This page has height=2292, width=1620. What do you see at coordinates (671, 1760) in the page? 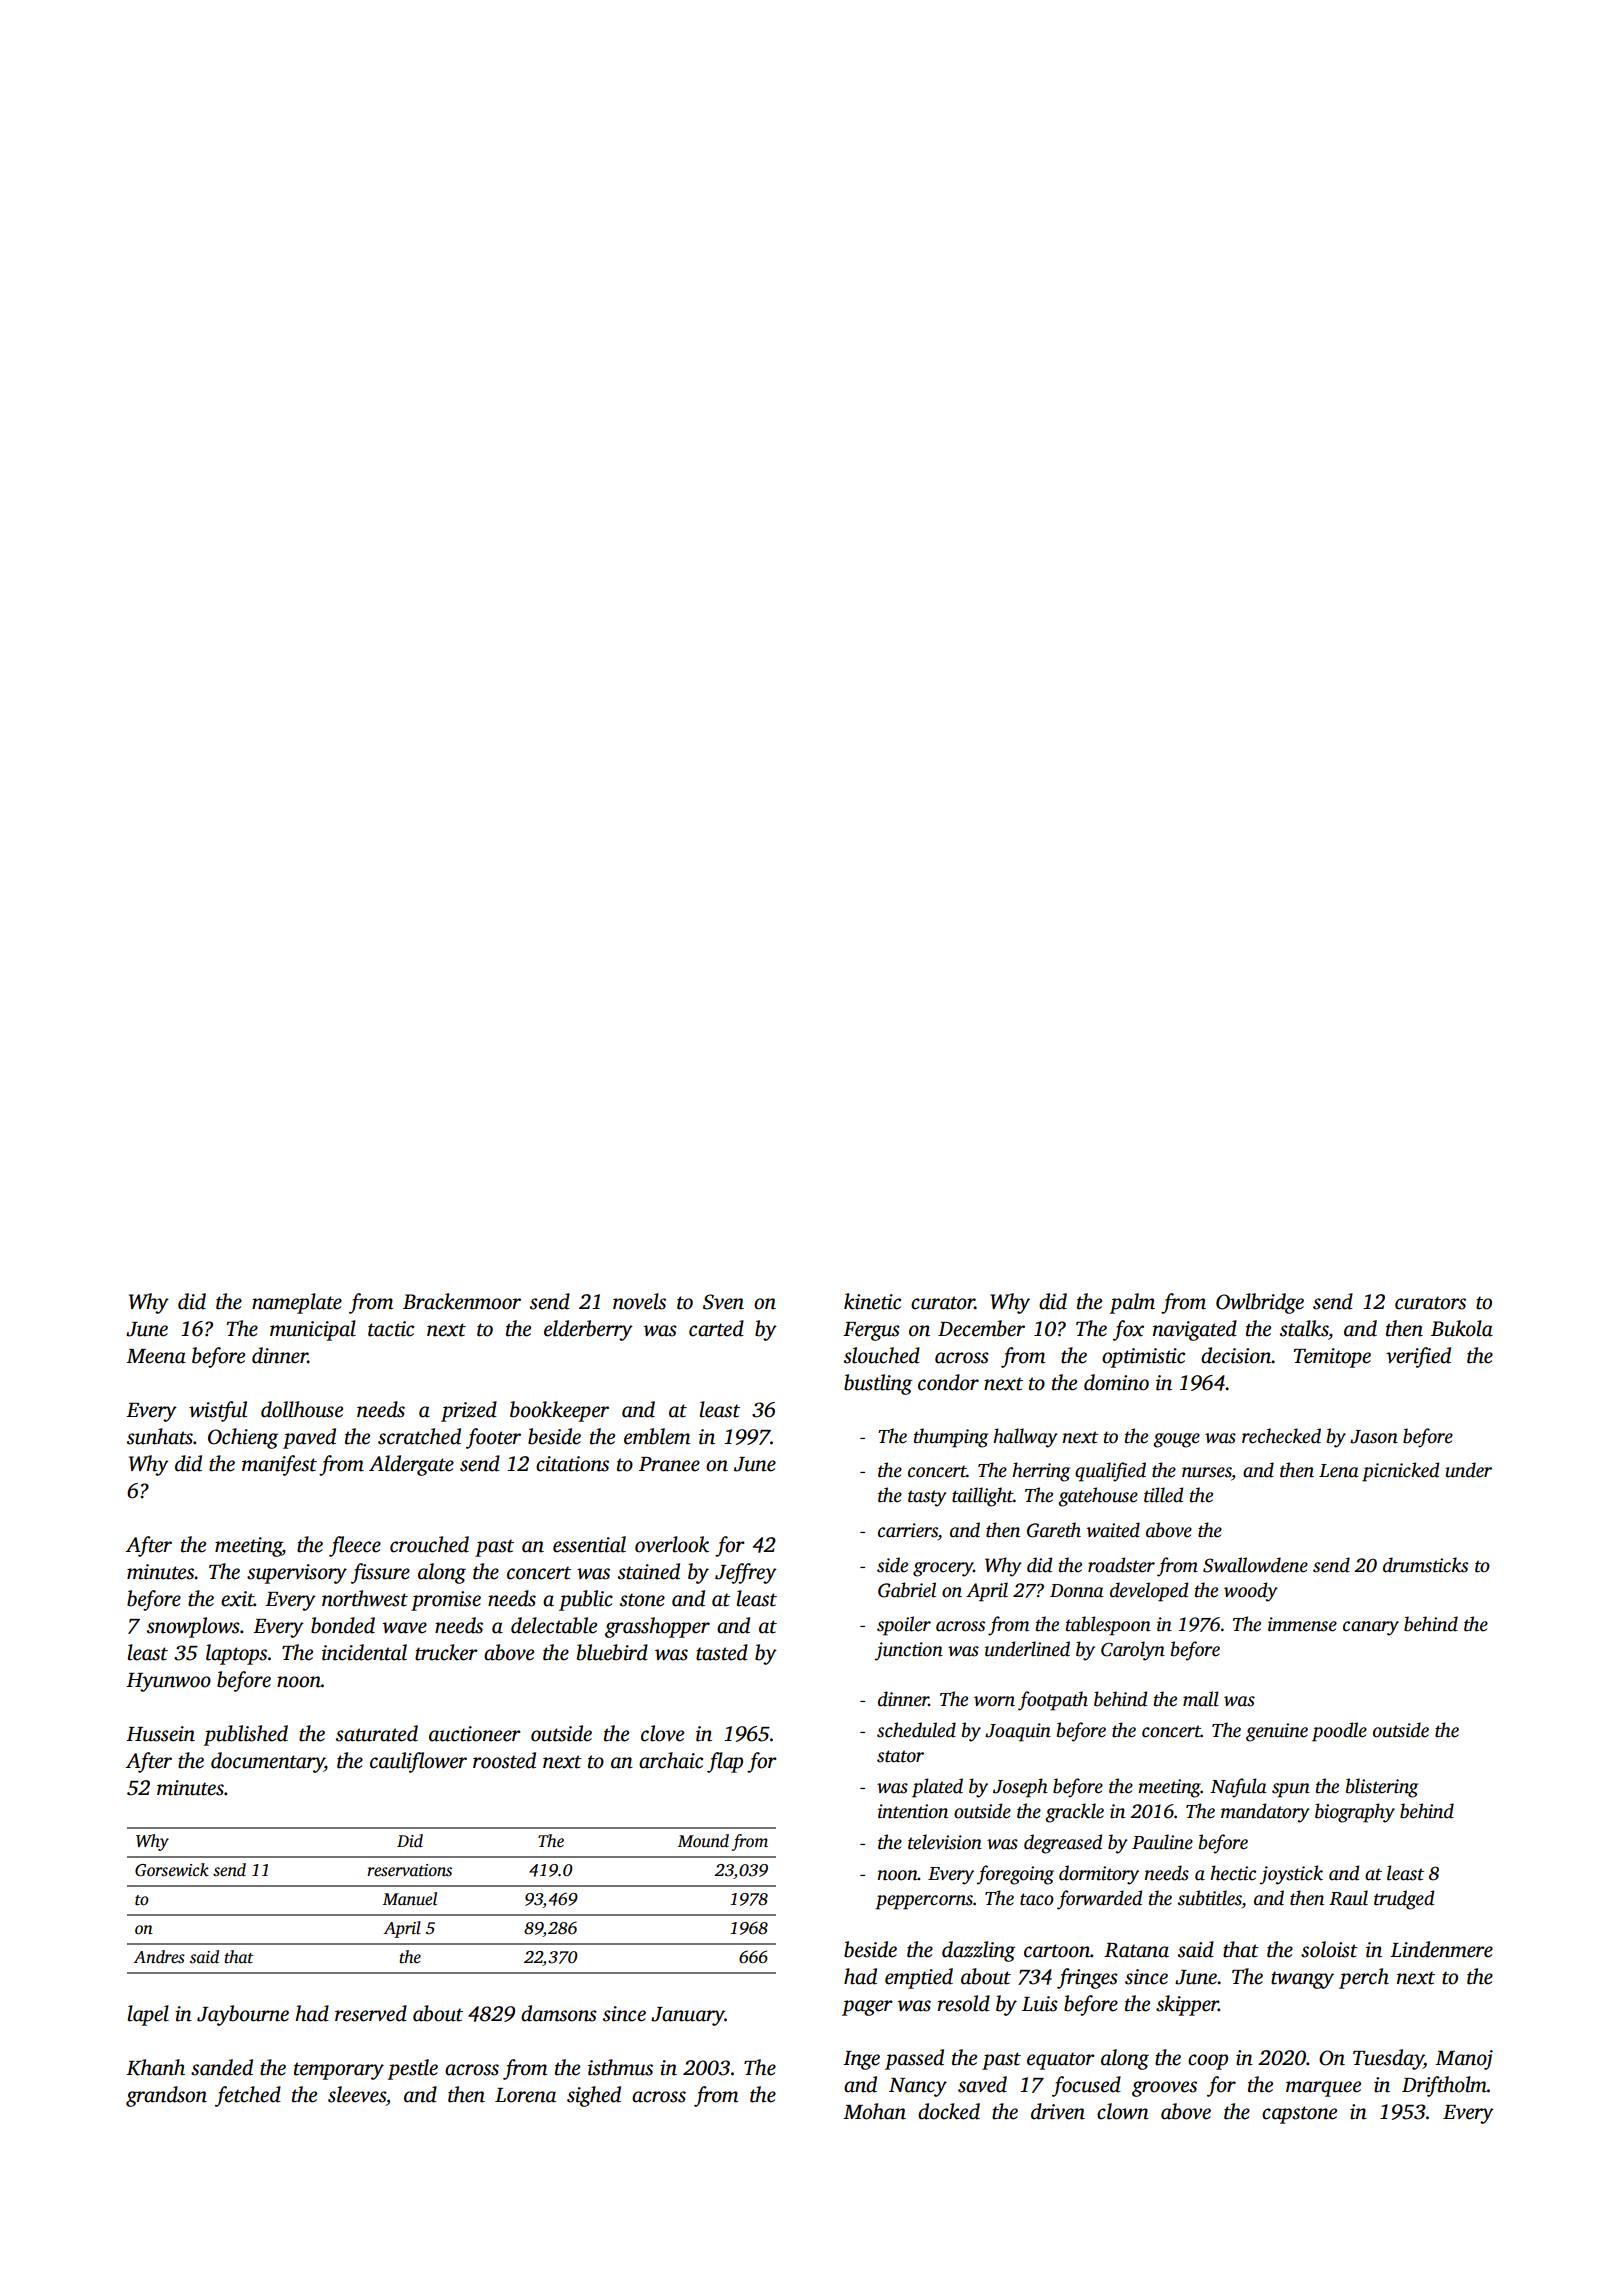
I see `archaic` at bounding box center [671, 1760].
